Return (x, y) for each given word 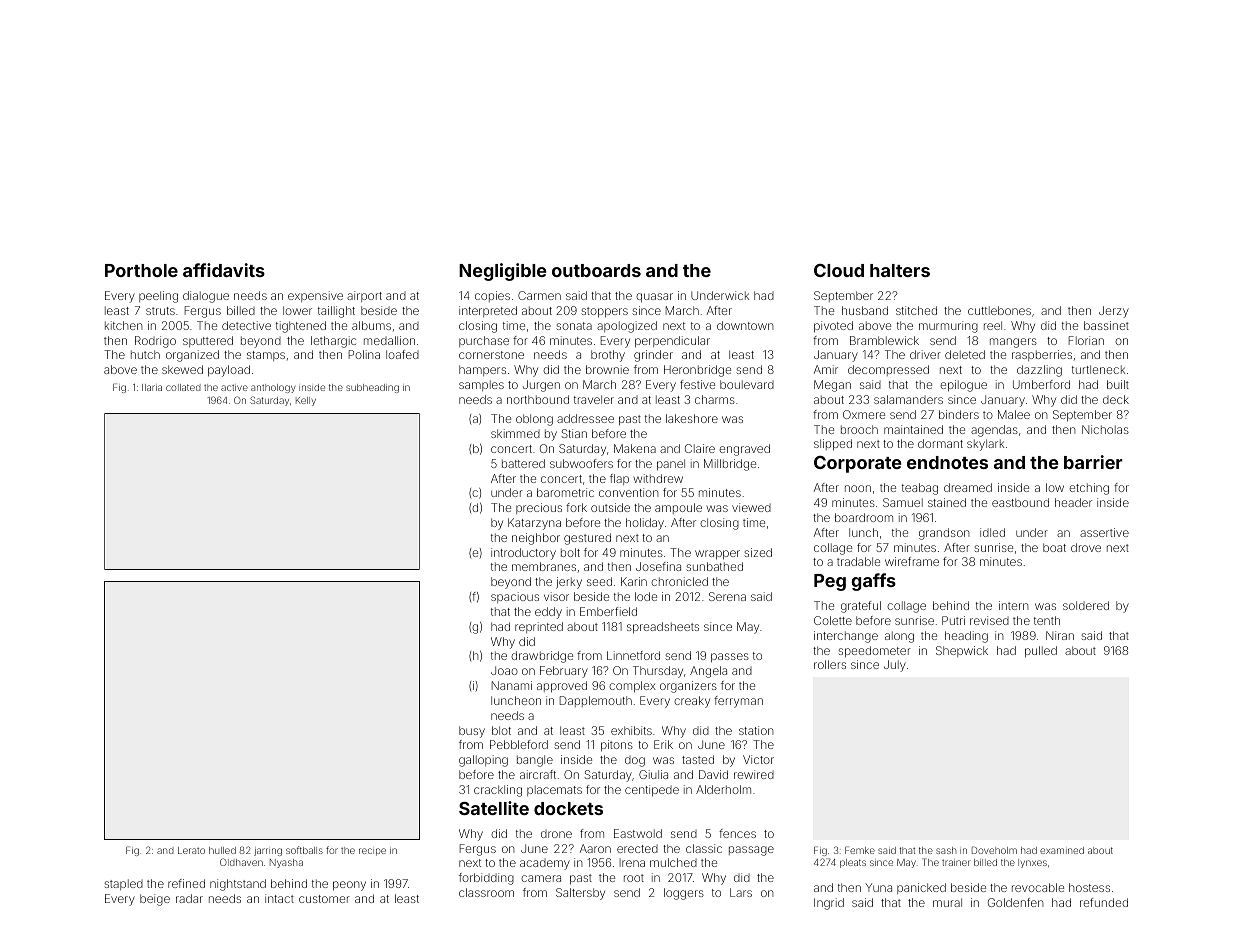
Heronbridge (697, 371)
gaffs (873, 582)
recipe (372, 852)
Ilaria (152, 387)
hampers (482, 370)
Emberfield (608, 611)
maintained (913, 429)
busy (472, 732)
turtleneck (1098, 369)
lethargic (333, 342)
